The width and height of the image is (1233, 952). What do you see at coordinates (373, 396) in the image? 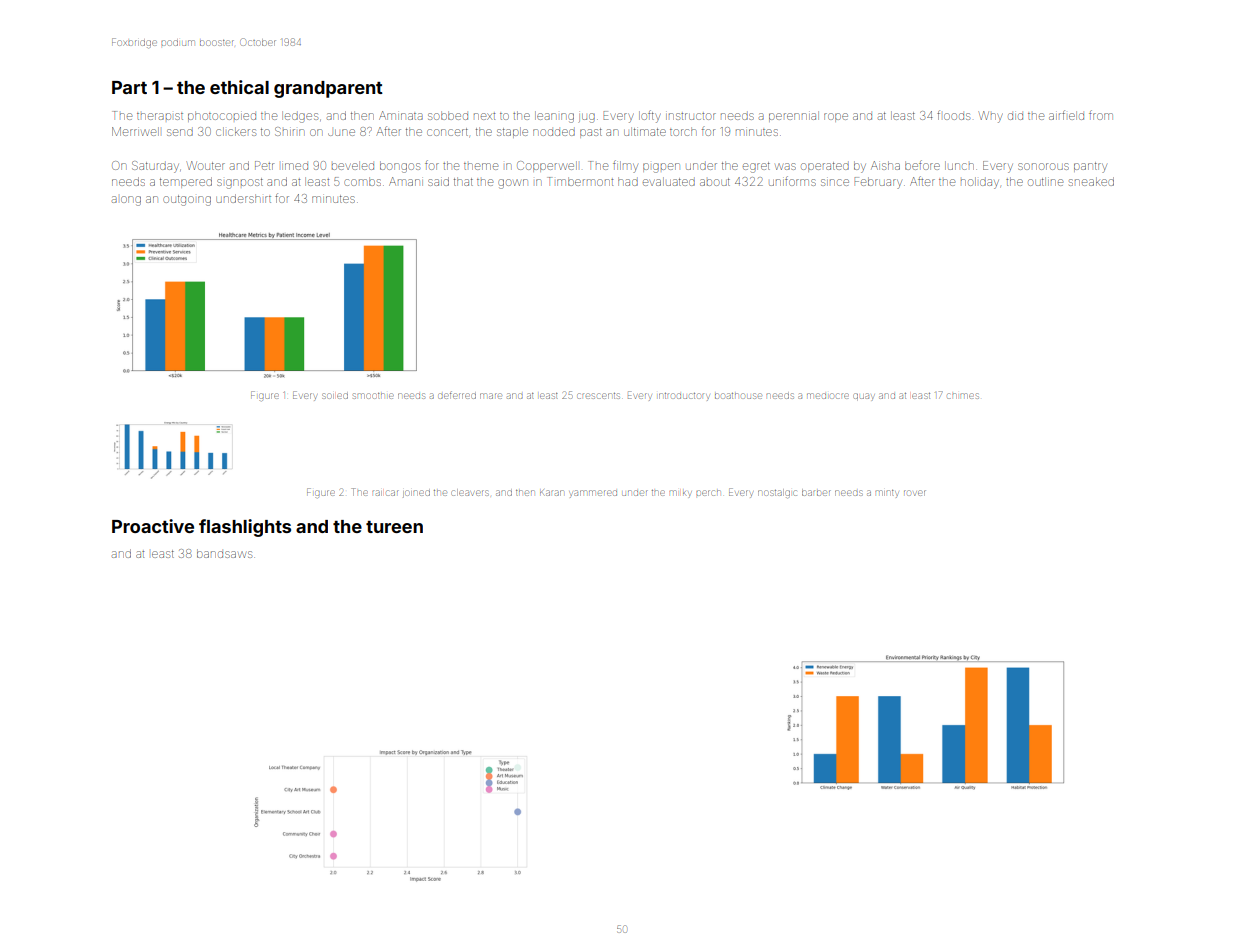
I see `smoothie` at bounding box center [373, 396].
